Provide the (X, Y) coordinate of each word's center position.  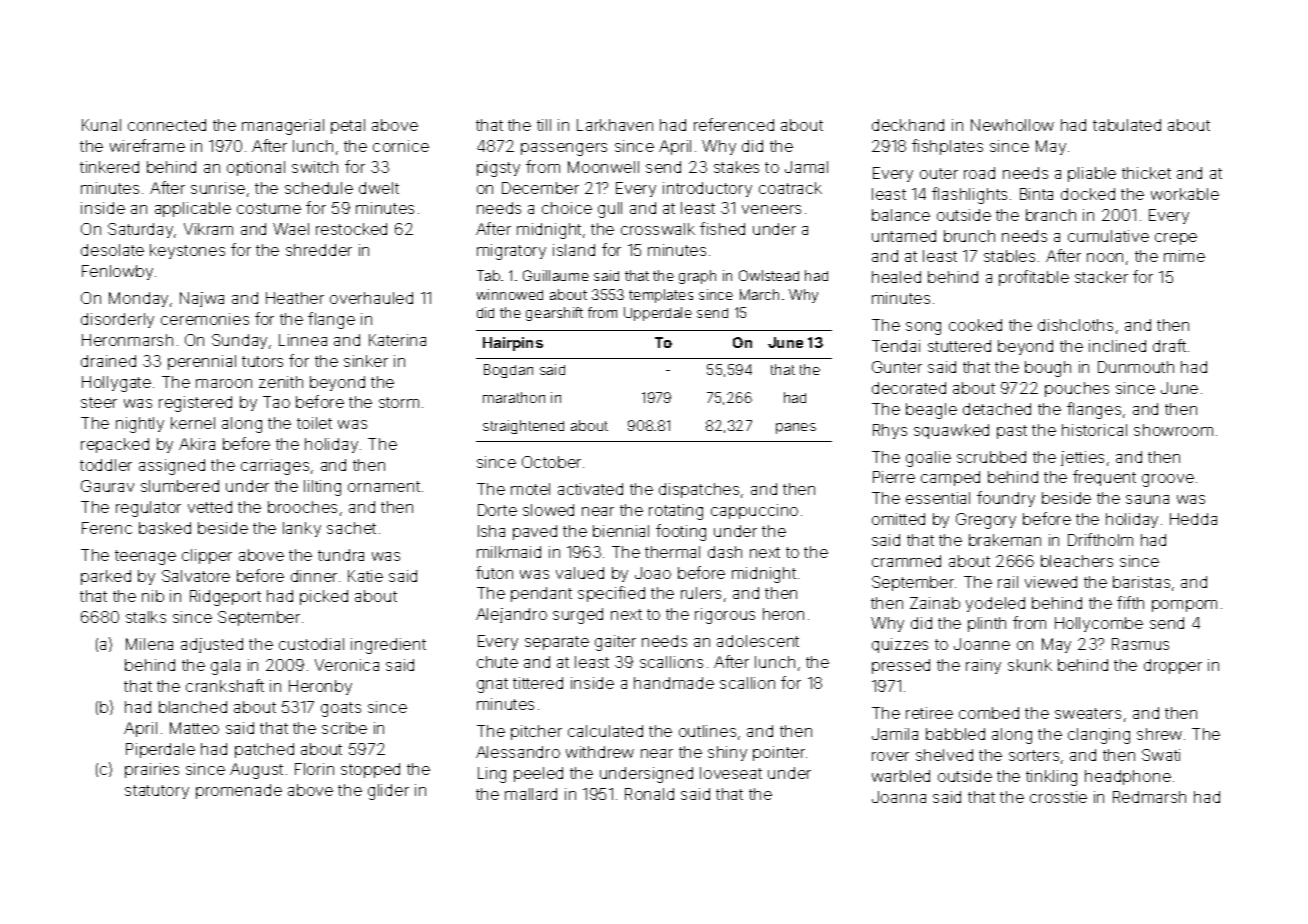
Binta (1036, 194)
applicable (193, 209)
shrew (1159, 734)
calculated (605, 731)
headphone (1128, 777)
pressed (901, 666)
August (256, 771)
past (1012, 432)
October (551, 462)
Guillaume (556, 275)
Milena (149, 644)
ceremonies (205, 319)
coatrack (790, 188)
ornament (384, 486)
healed (896, 277)
